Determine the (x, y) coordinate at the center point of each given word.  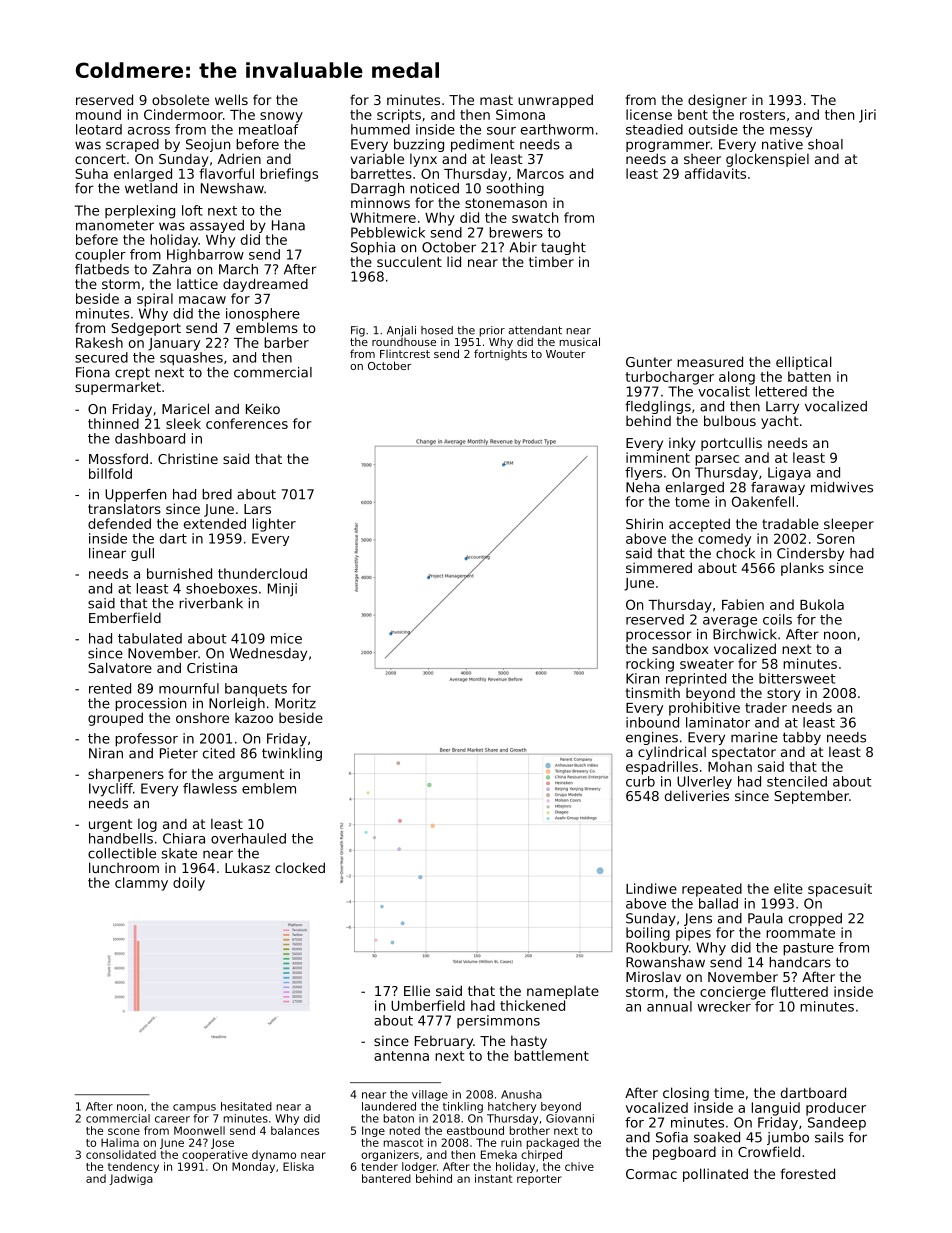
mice (286, 638)
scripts (399, 116)
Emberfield (125, 617)
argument (252, 775)
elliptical (804, 363)
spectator (744, 753)
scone (124, 1131)
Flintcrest (405, 354)
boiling (648, 934)
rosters (762, 115)
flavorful (226, 173)
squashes (191, 359)
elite (788, 888)
